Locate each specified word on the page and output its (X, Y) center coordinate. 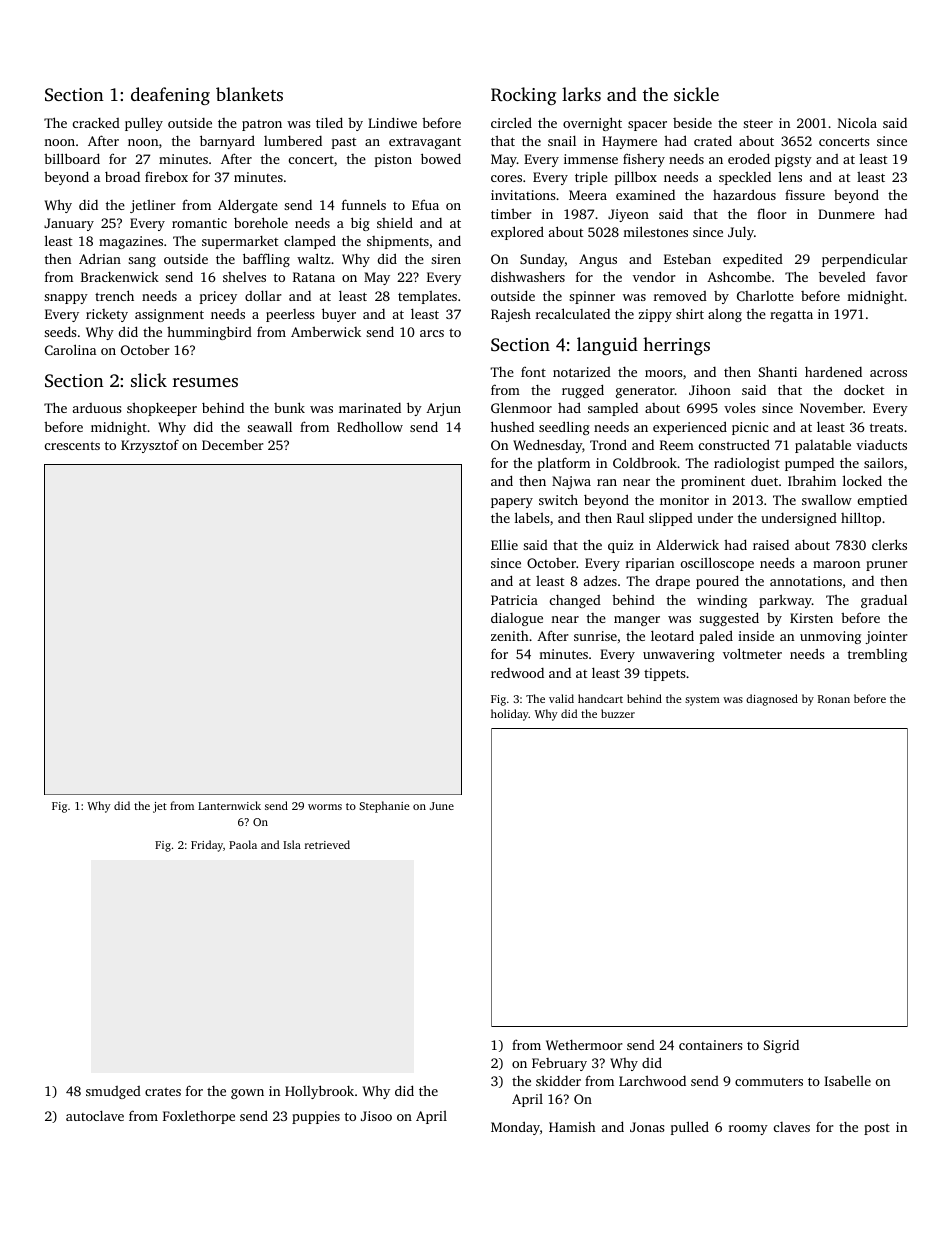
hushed (512, 426)
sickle (696, 94)
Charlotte (765, 296)
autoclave (95, 1115)
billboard (72, 158)
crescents (72, 445)
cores (506, 178)
